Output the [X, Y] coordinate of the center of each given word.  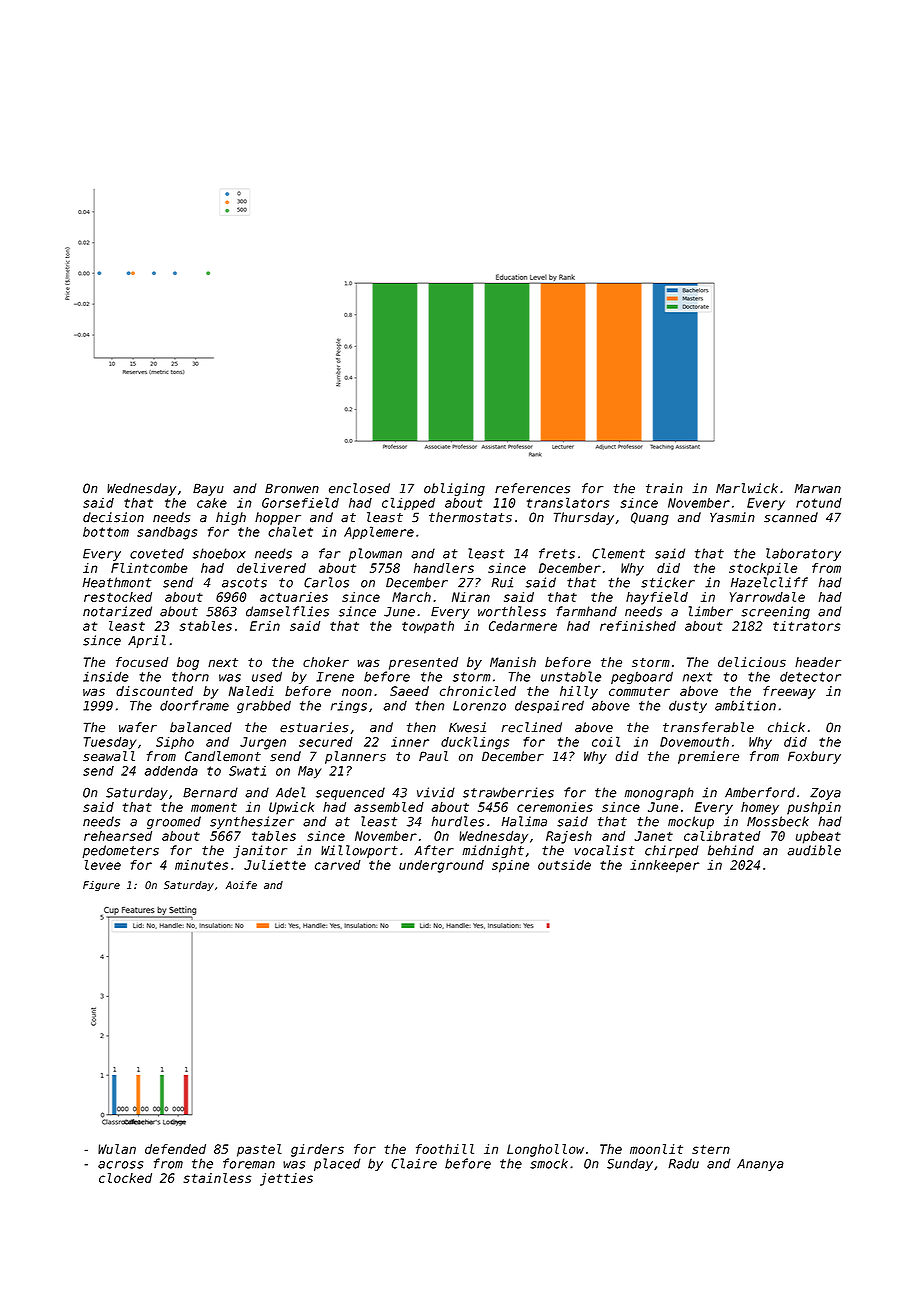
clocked [125, 1178]
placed [337, 1164]
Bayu [208, 489]
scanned [791, 517]
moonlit [656, 1149]
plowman [375, 554]
